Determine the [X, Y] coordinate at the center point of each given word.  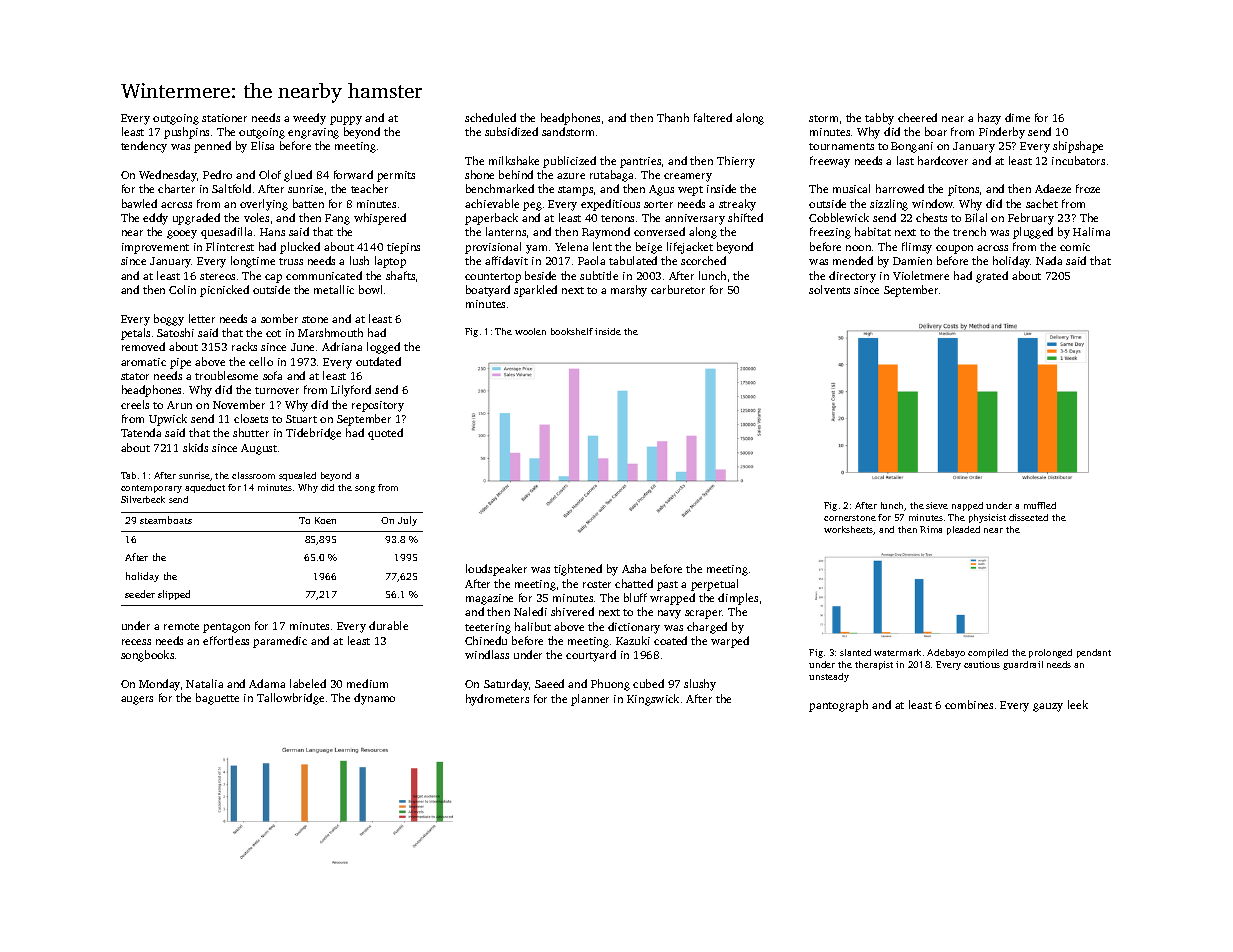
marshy [629, 291]
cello [261, 361]
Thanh [673, 117]
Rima [931, 529]
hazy [989, 119]
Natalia [204, 683]
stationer [224, 118]
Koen [325, 520]
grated [992, 277]
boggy [169, 320]
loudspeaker [496, 570]
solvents [829, 289]
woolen [530, 331]
